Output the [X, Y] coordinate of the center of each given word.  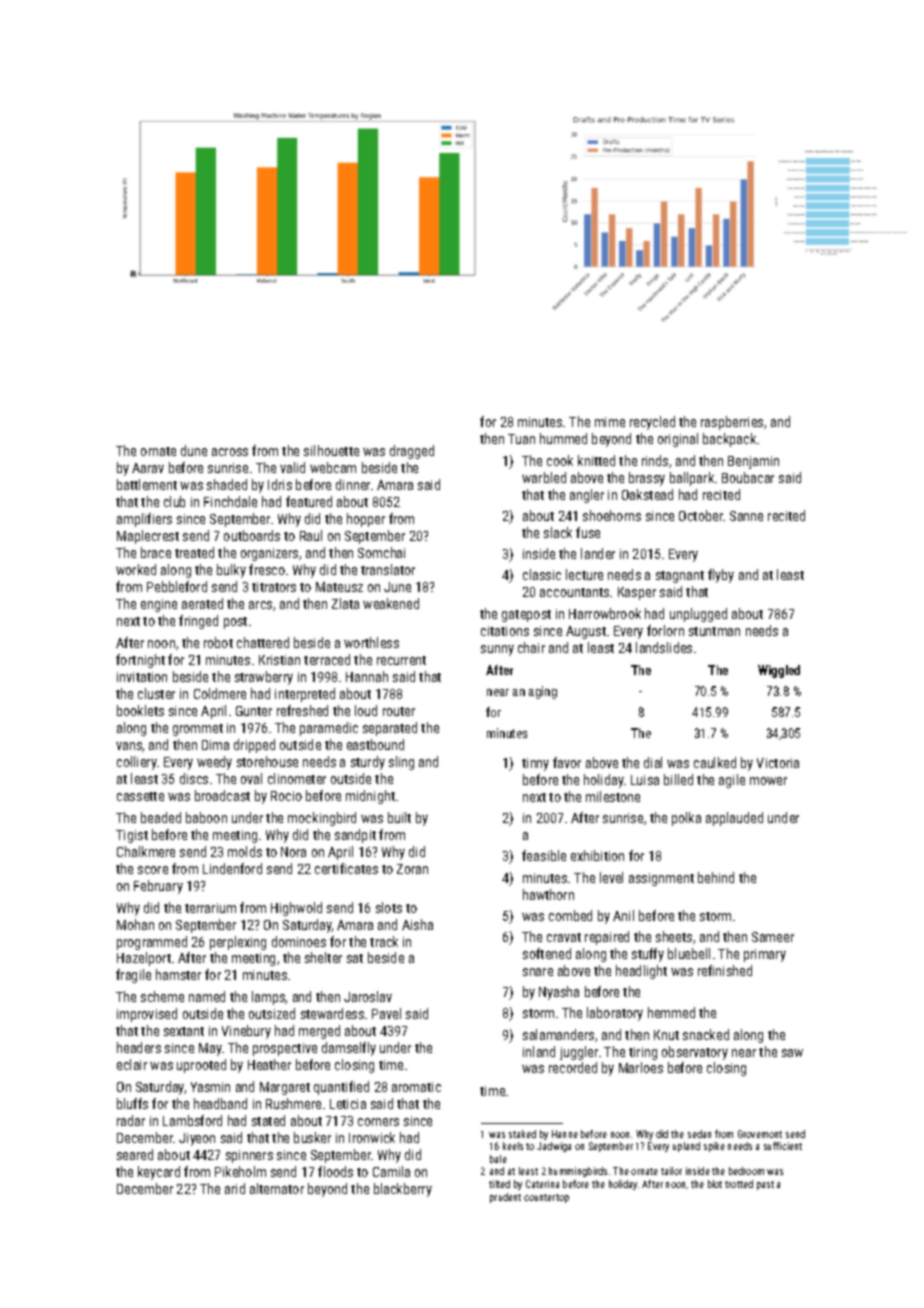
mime [610, 422]
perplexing [238, 943]
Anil [623, 915]
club [174, 501]
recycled [652, 423]
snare [538, 972]
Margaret [285, 1088]
